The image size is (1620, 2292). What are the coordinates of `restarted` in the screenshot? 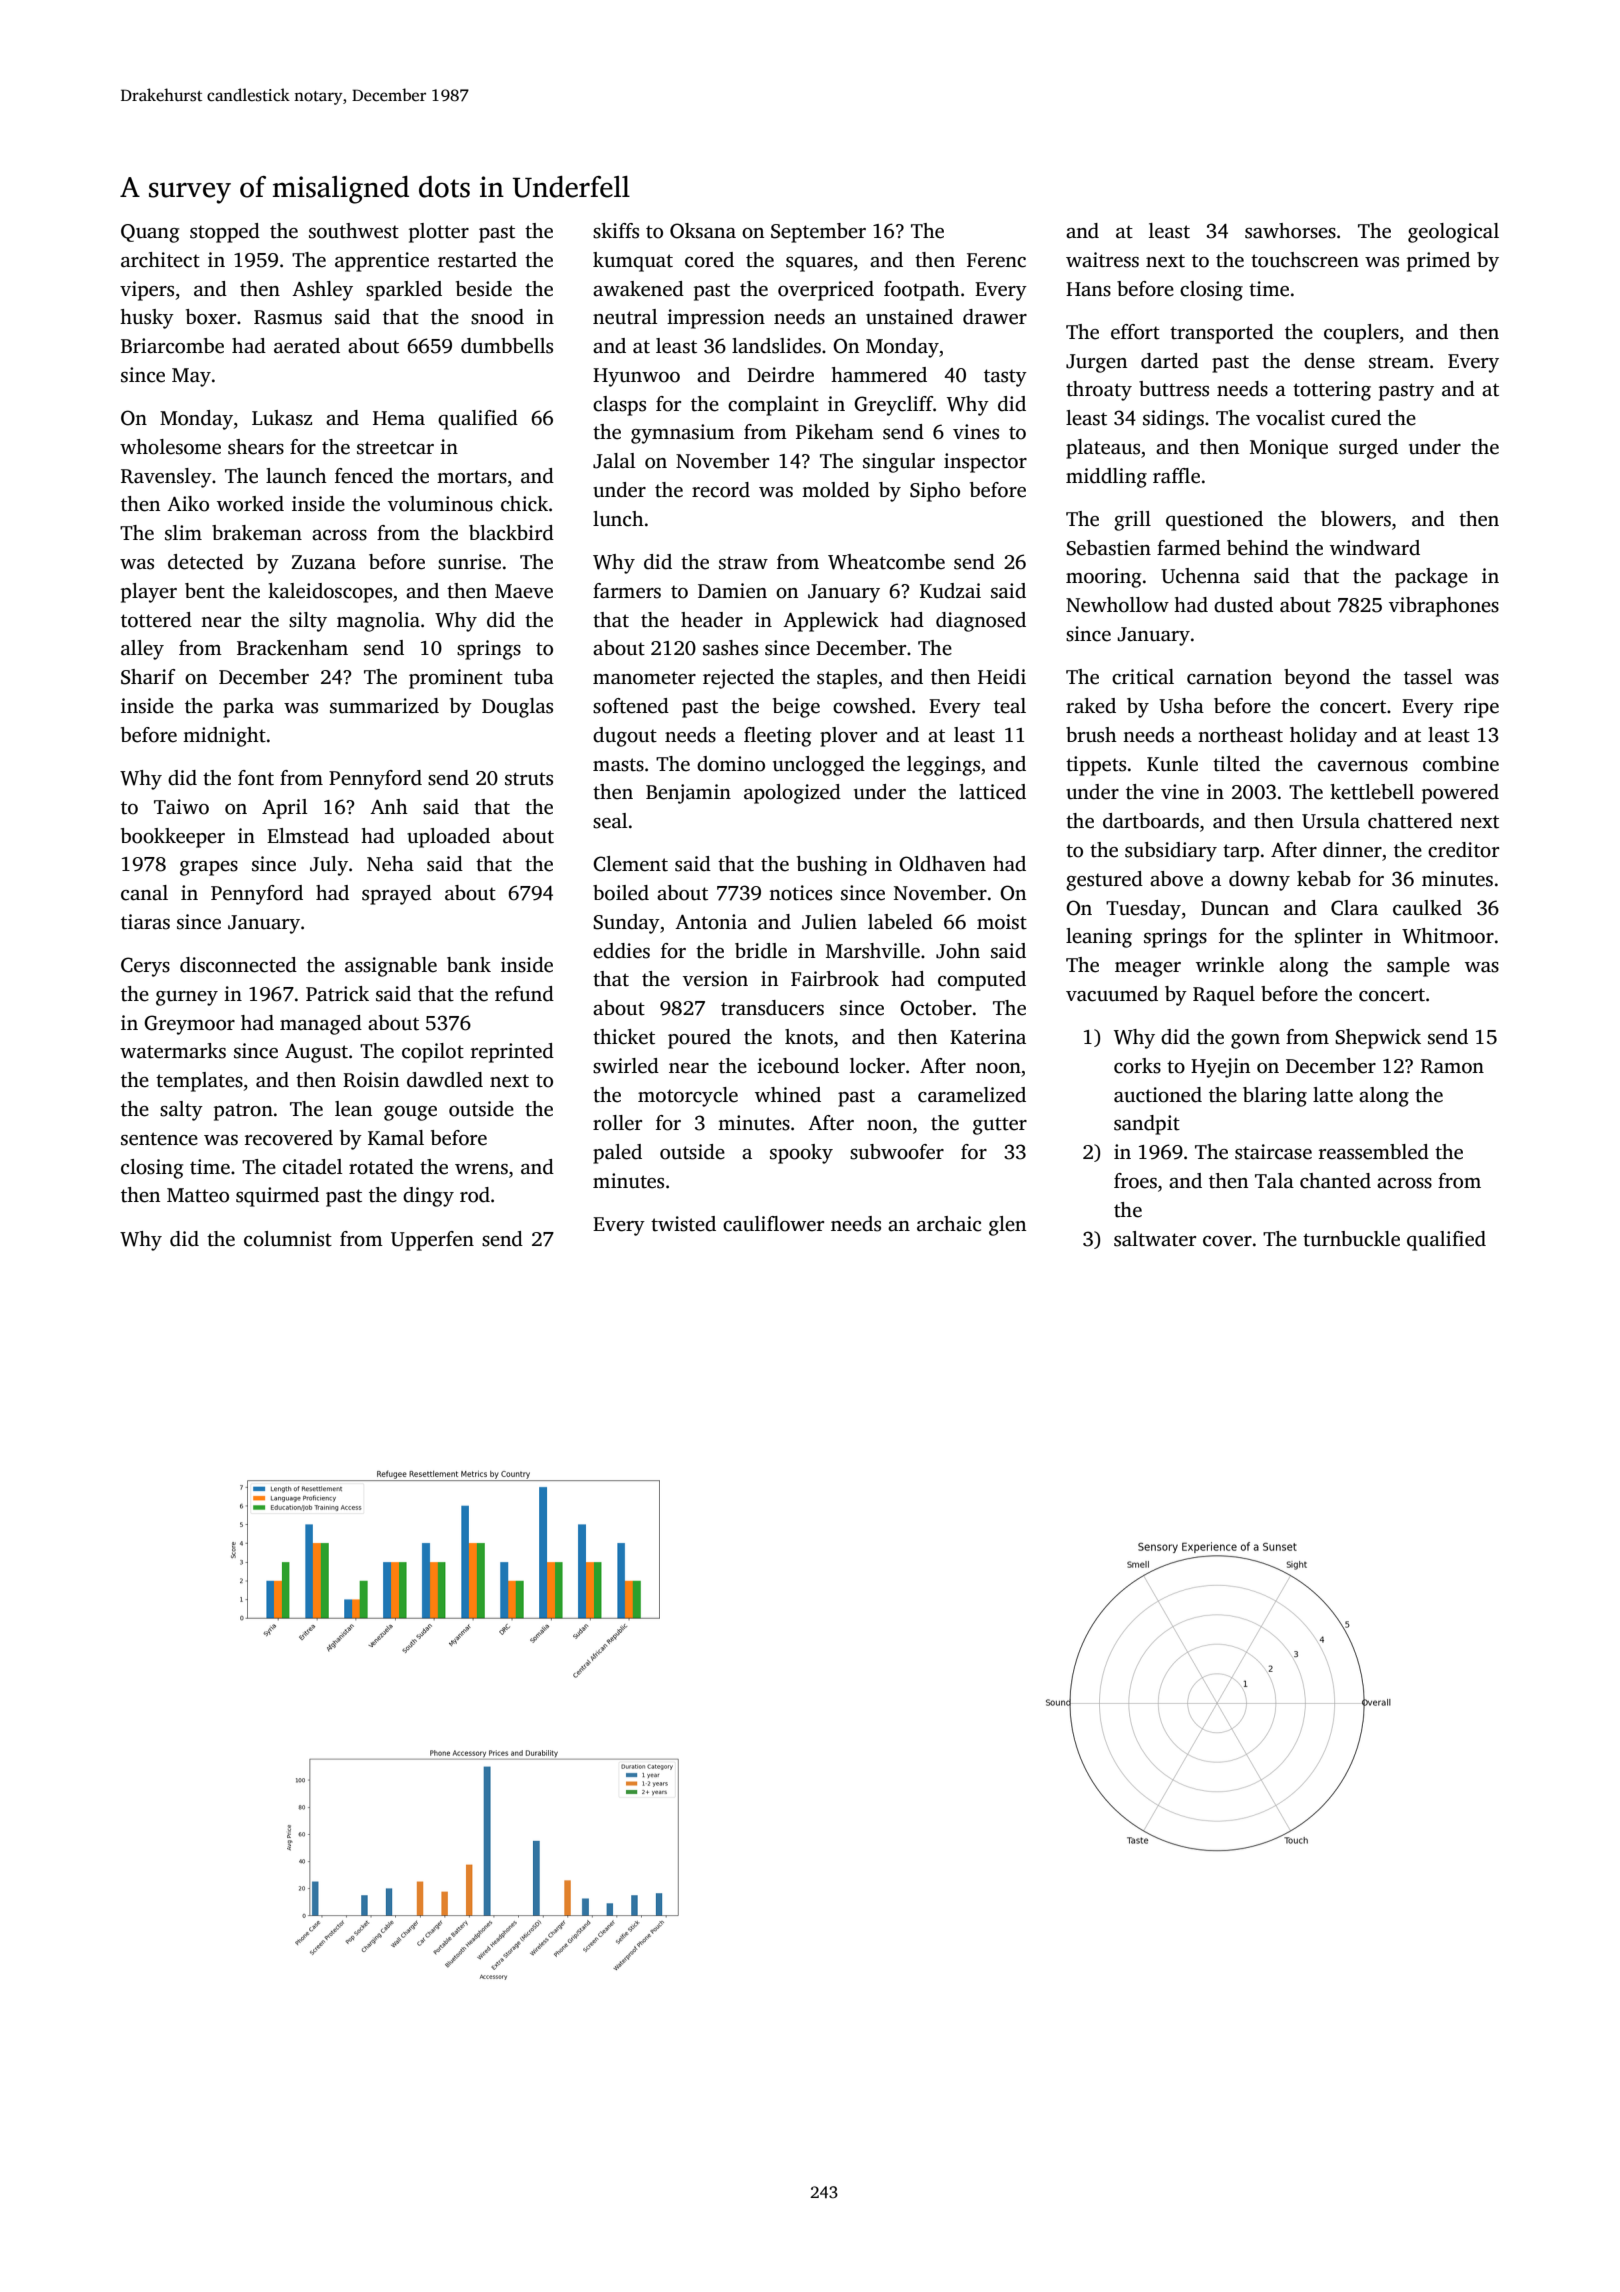 It's located at (477, 260).
